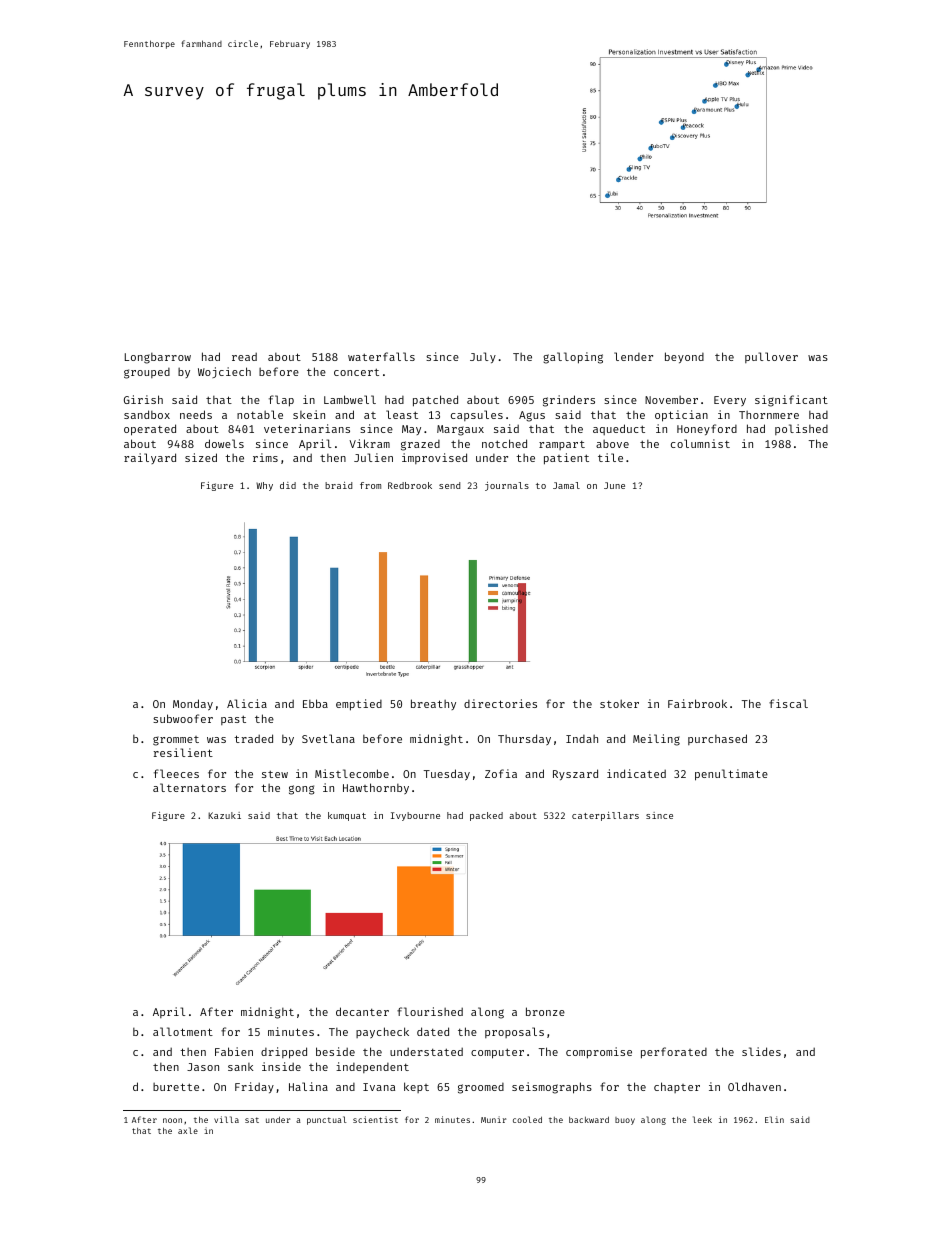  Describe the element at coordinates (788, 703) in the screenshot. I see `fiscal` at that location.
